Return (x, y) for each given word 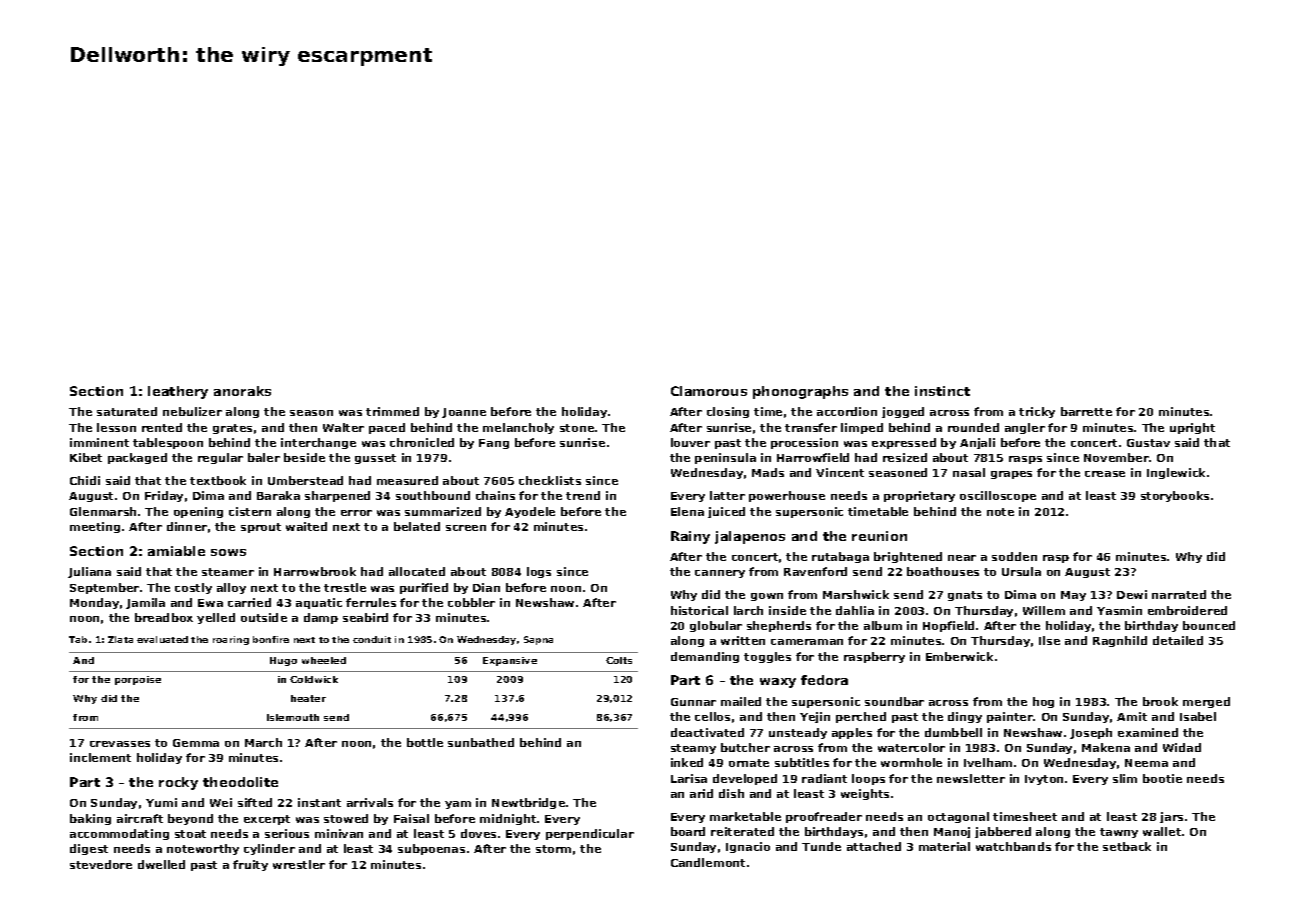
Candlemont (708, 862)
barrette (1086, 411)
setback (1127, 846)
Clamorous (709, 391)
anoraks (242, 391)
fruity (250, 865)
